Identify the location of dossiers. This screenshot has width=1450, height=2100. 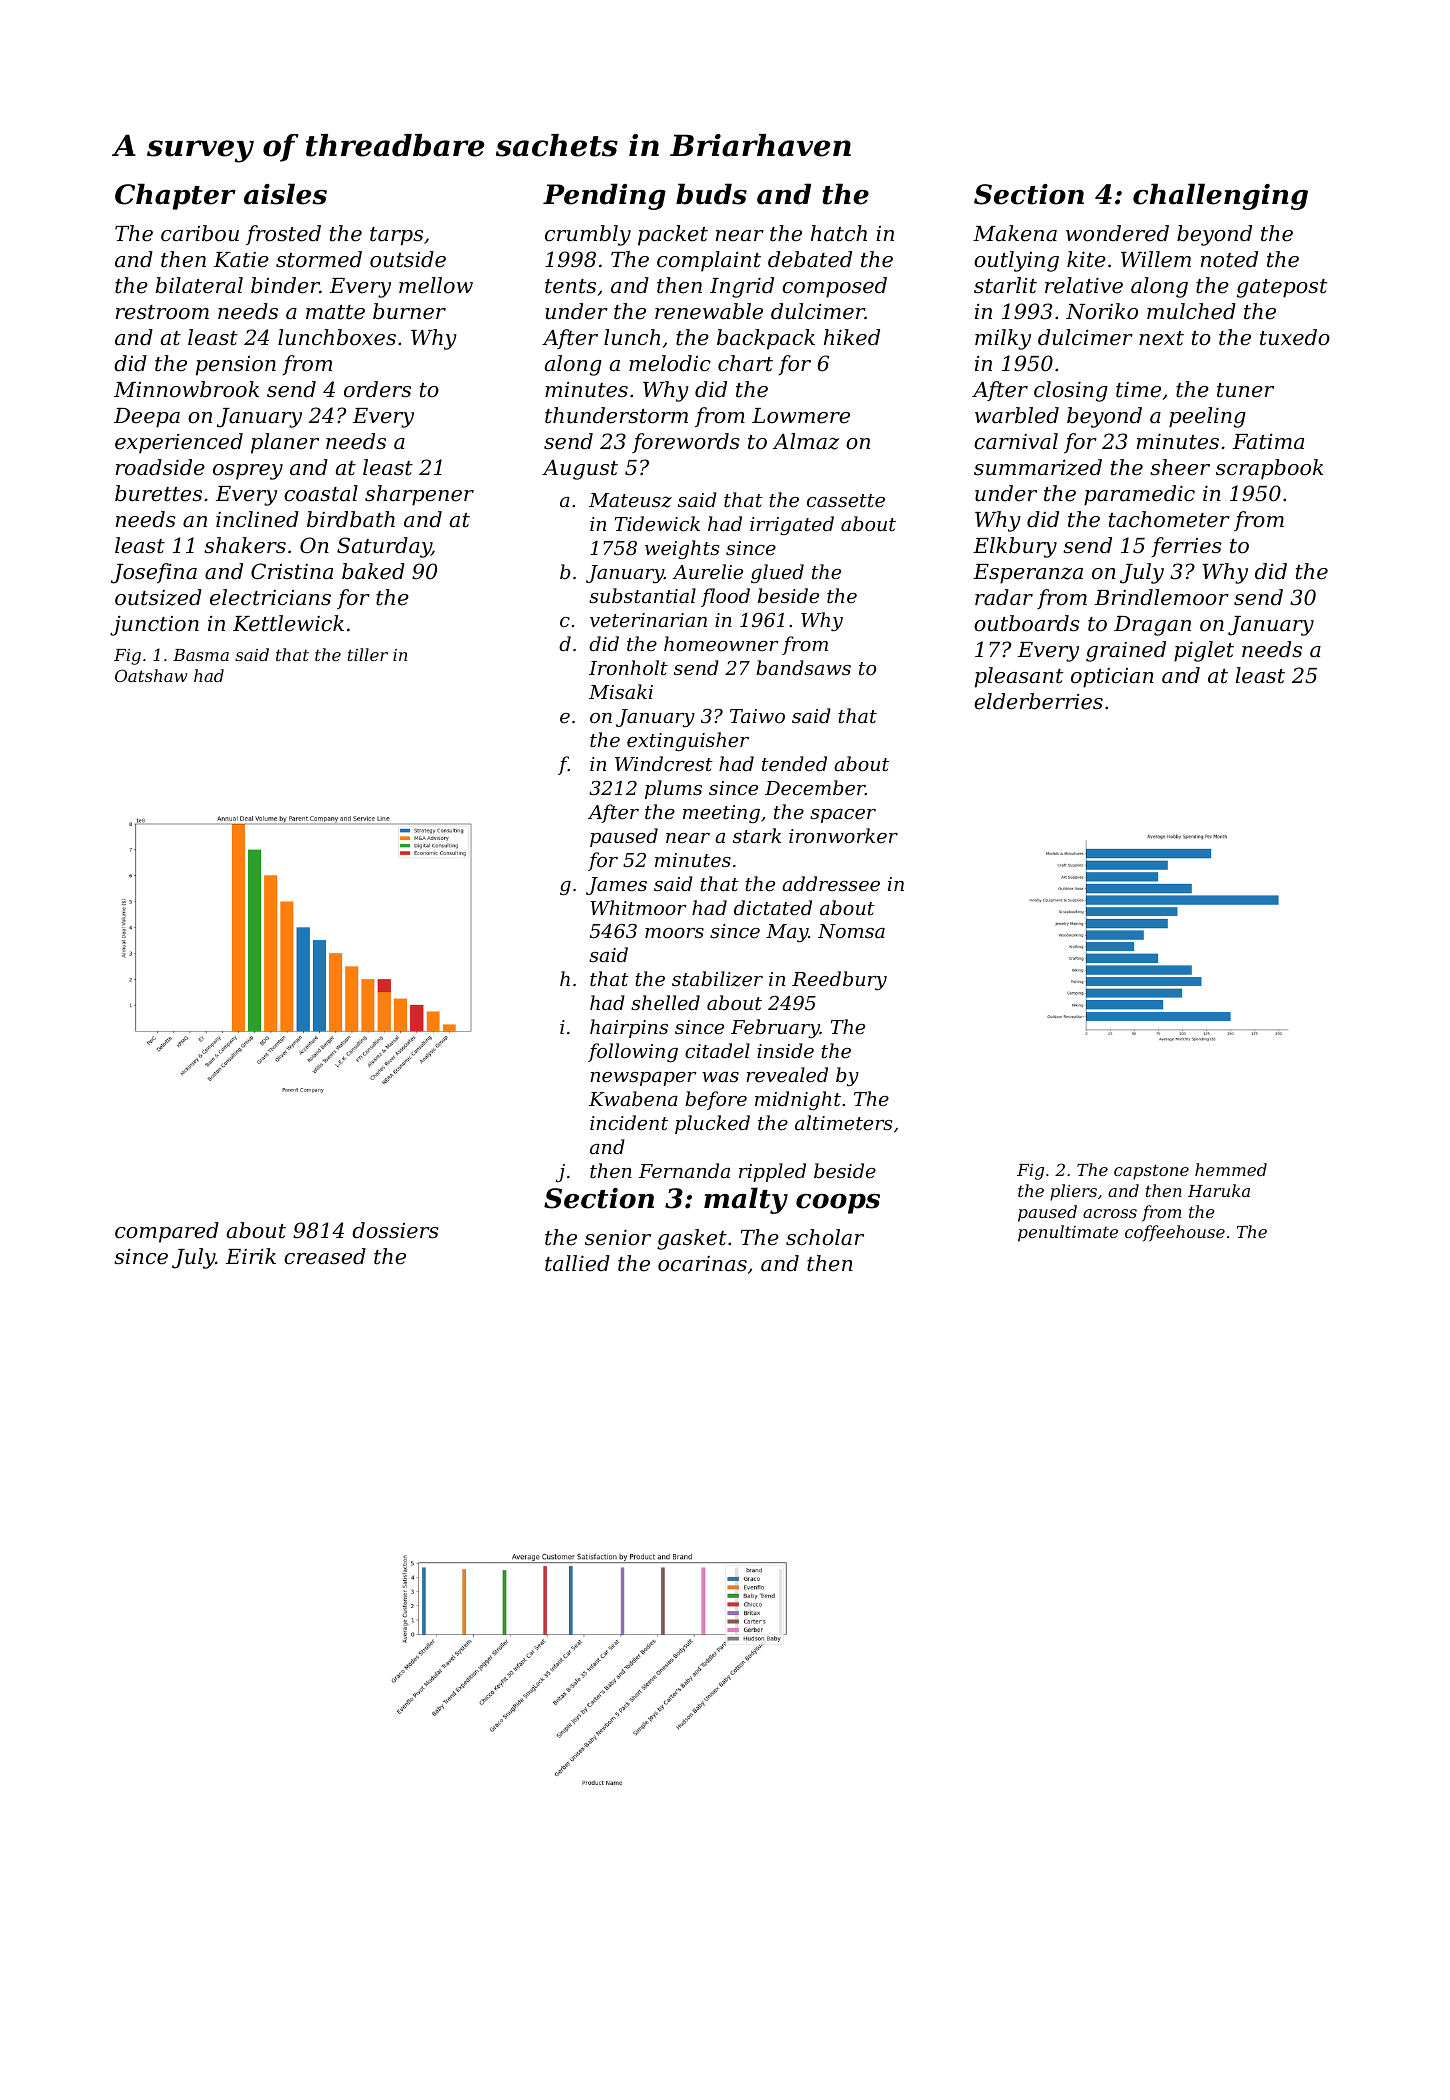
(395, 1230).
